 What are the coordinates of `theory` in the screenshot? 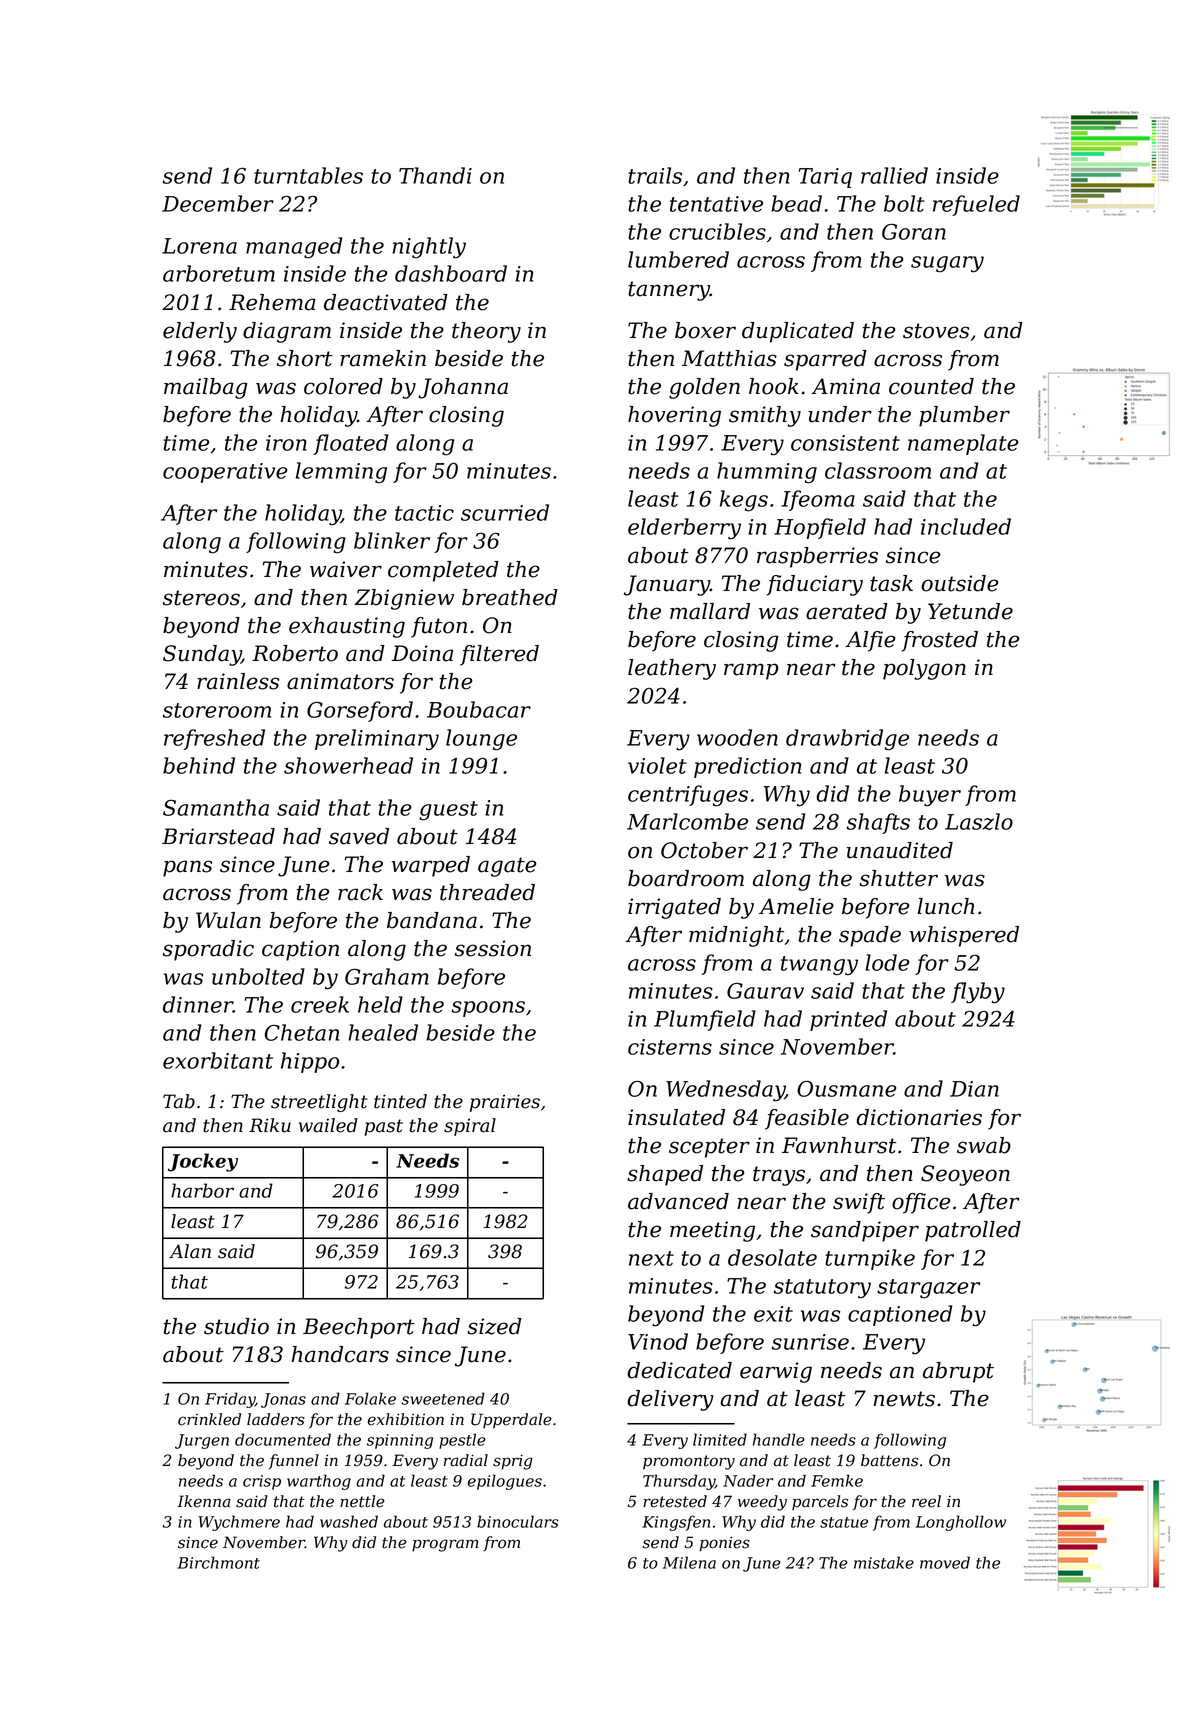 It's located at (486, 332).
